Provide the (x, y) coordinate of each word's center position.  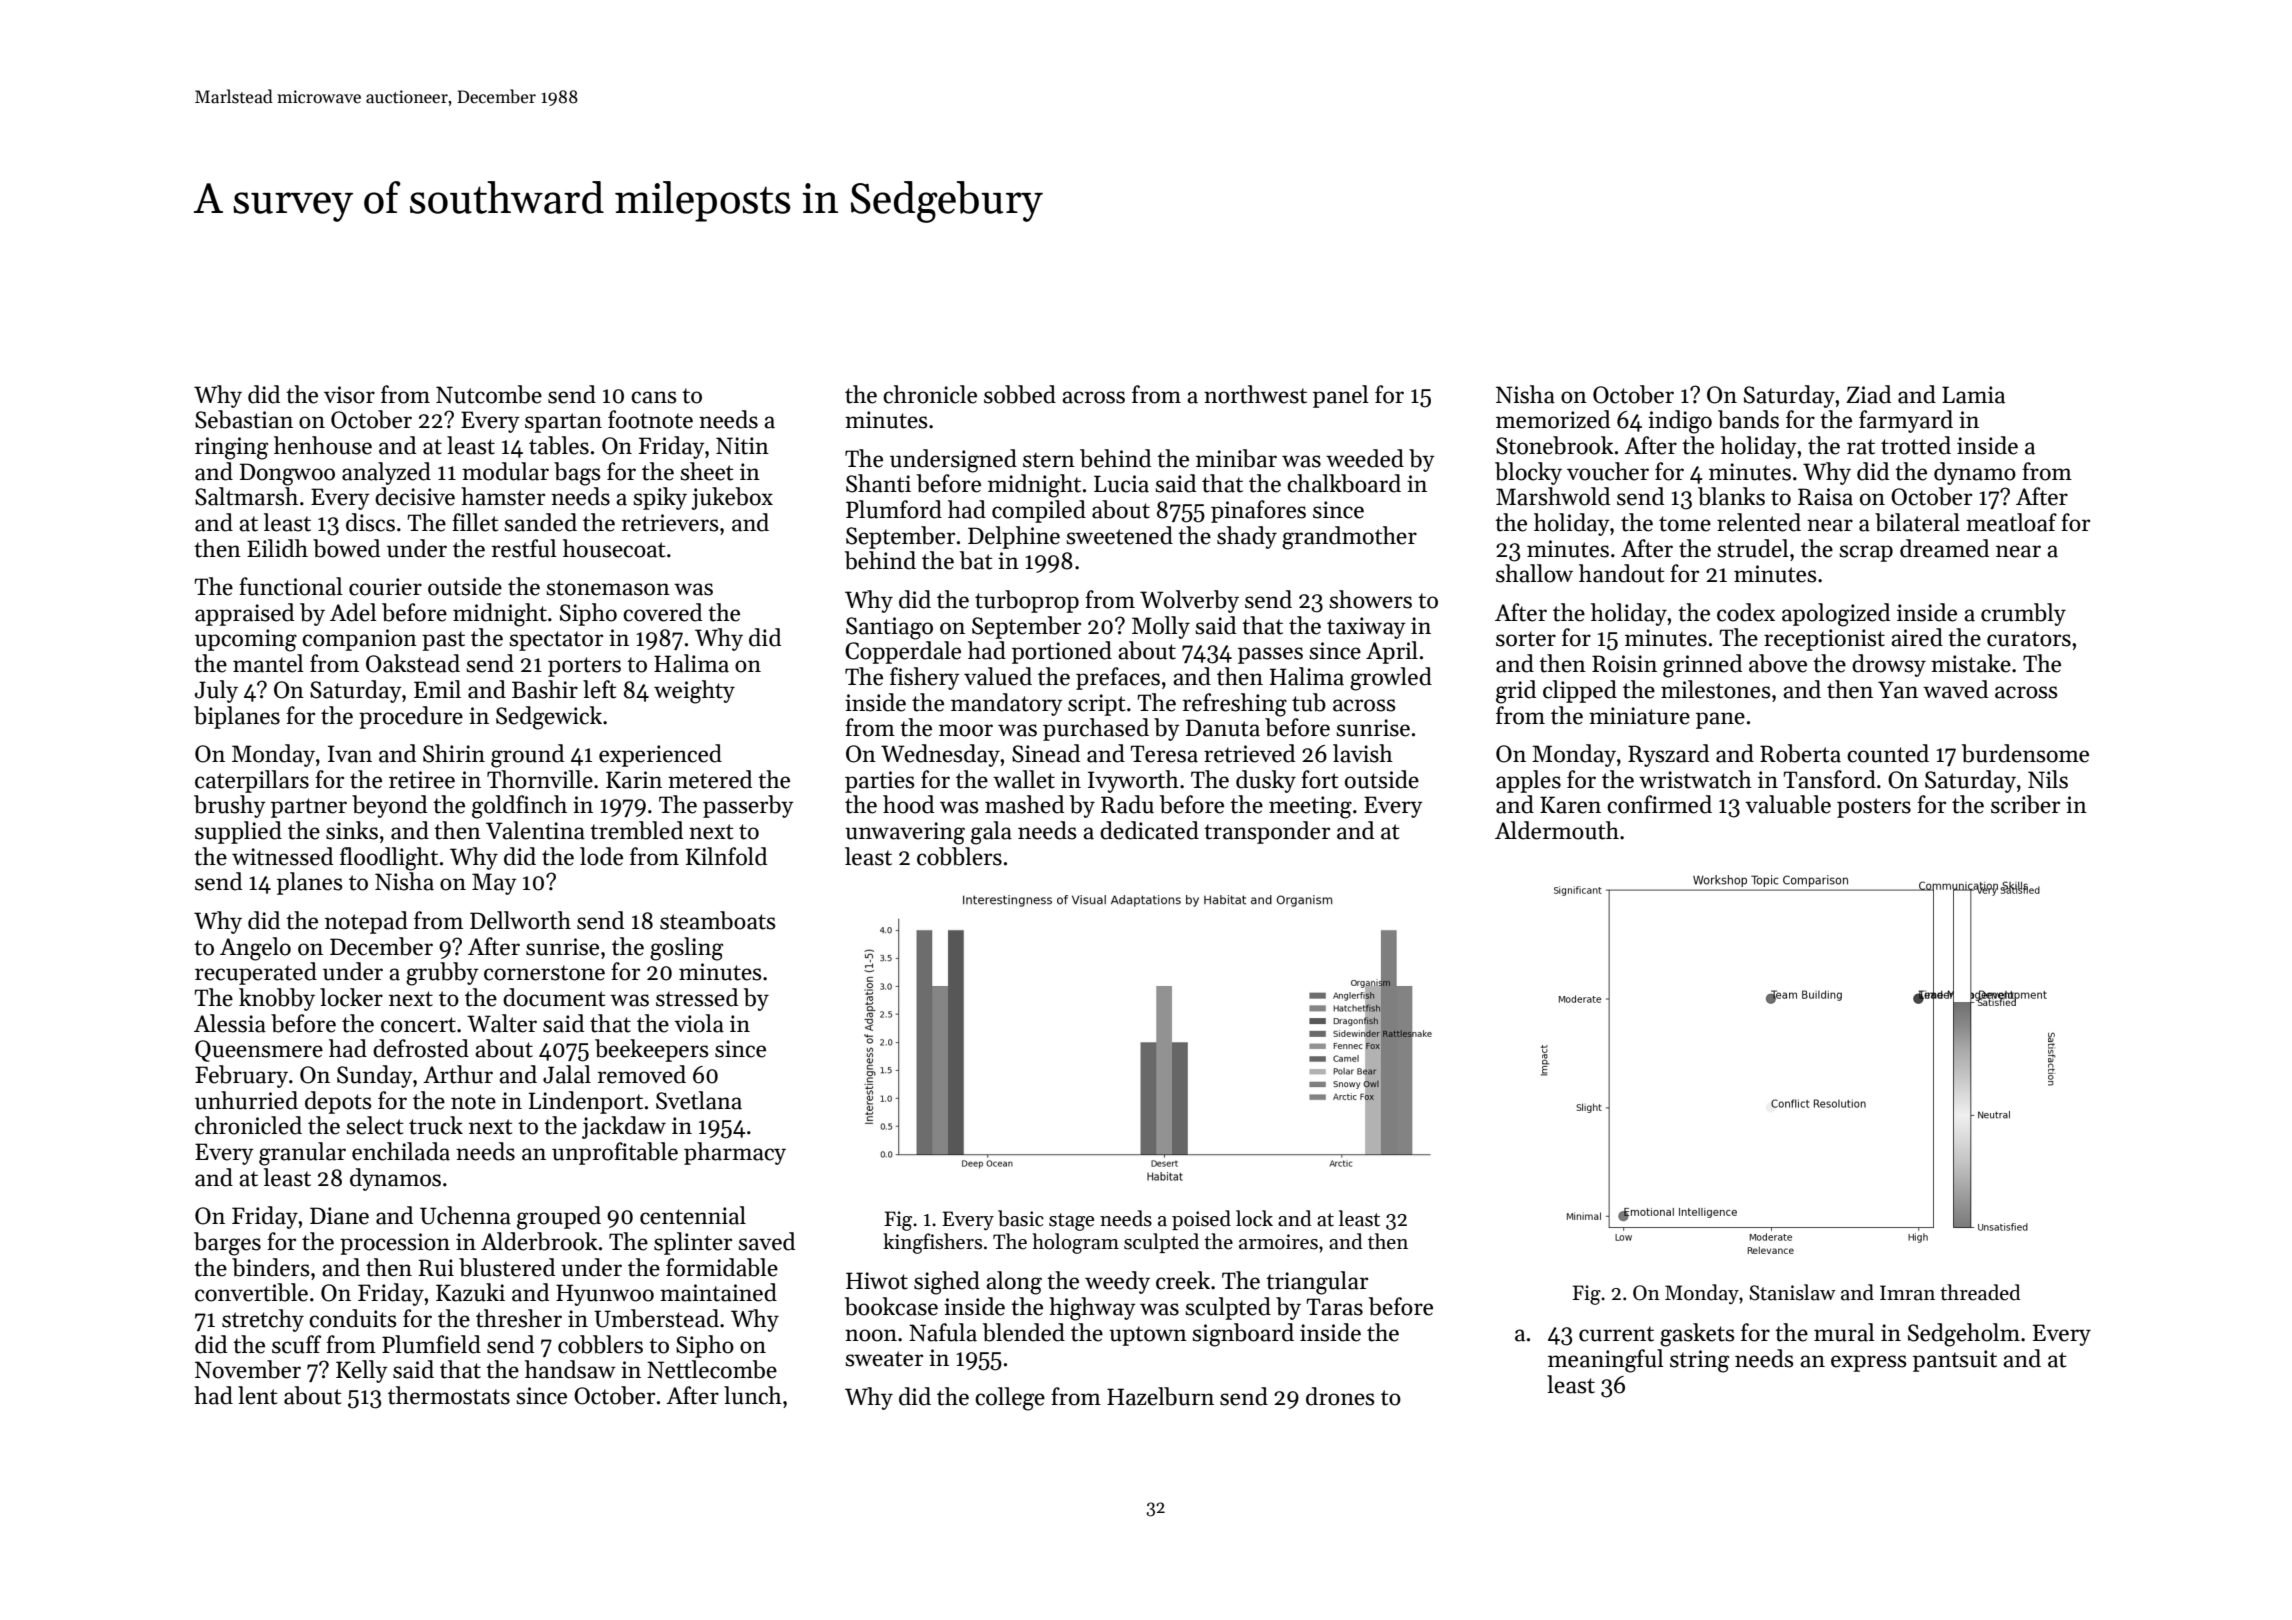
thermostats (449, 1395)
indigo (1680, 422)
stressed (697, 997)
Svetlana (699, 1100)
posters (1874, 808)
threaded (1980, 1292)
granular (302, 1154)
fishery (925, 678)
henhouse (323, 445)
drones (1340, 1396)
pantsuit (1955, 1361)
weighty (694, 692)
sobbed (1020, 394)
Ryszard (1668, 755)
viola (699, 1023)
